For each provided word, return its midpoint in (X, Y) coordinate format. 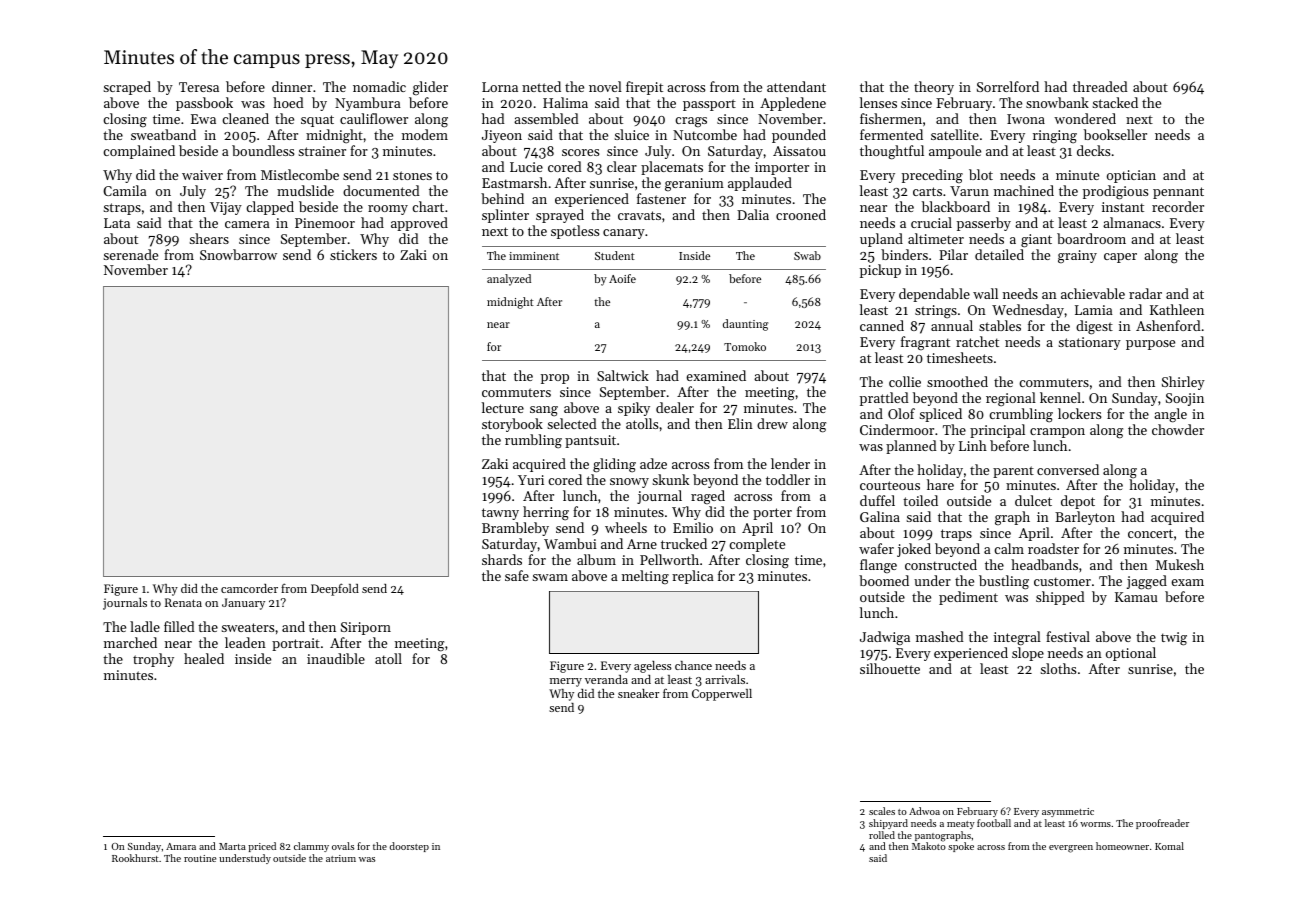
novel (605, 86)
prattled (884, 399)
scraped (127, 88)
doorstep (409, 847)
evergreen (1071, 849)
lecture (503, 407)
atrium (341, 858)
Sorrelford (1008, 86)
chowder (1178, 429)
